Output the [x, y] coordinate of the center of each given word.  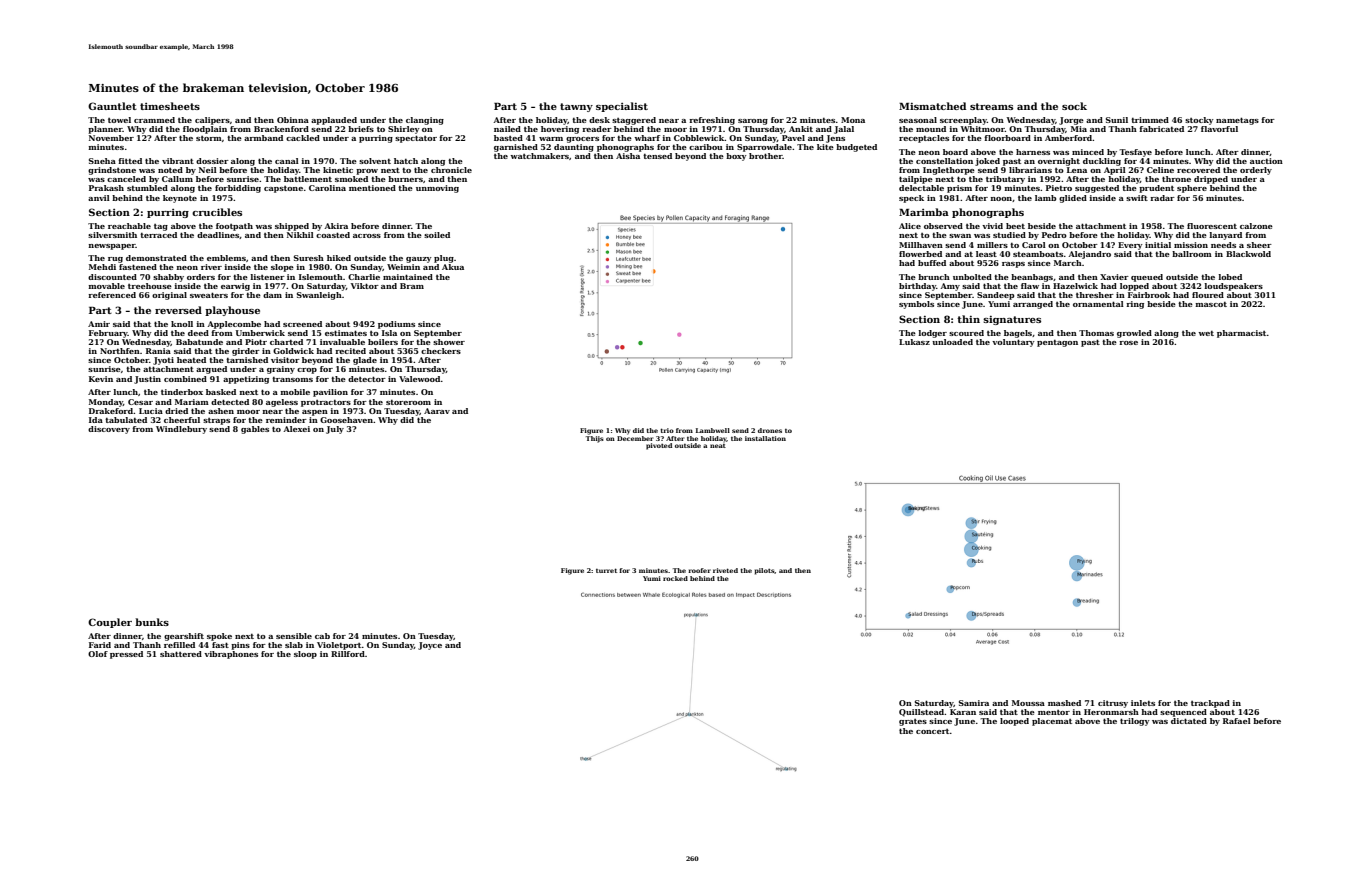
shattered [181, 654]
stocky [1199, 121]
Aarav [437, 411]
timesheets [170, 106]
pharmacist [1242, 334]
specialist [622, 107]
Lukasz [914, 342]
